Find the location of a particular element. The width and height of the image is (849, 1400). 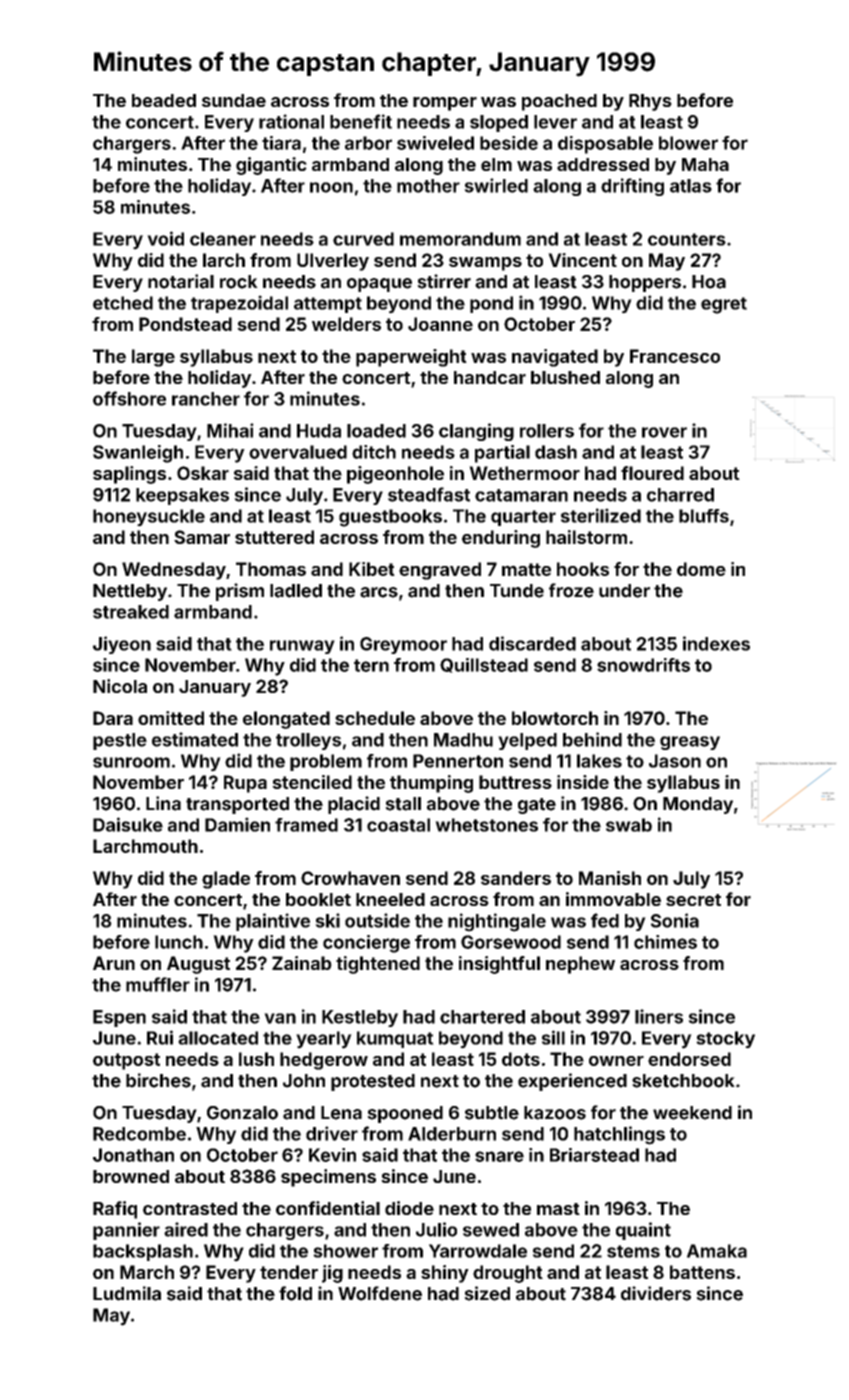

Quillstead is located at coordinates (484, 665).
